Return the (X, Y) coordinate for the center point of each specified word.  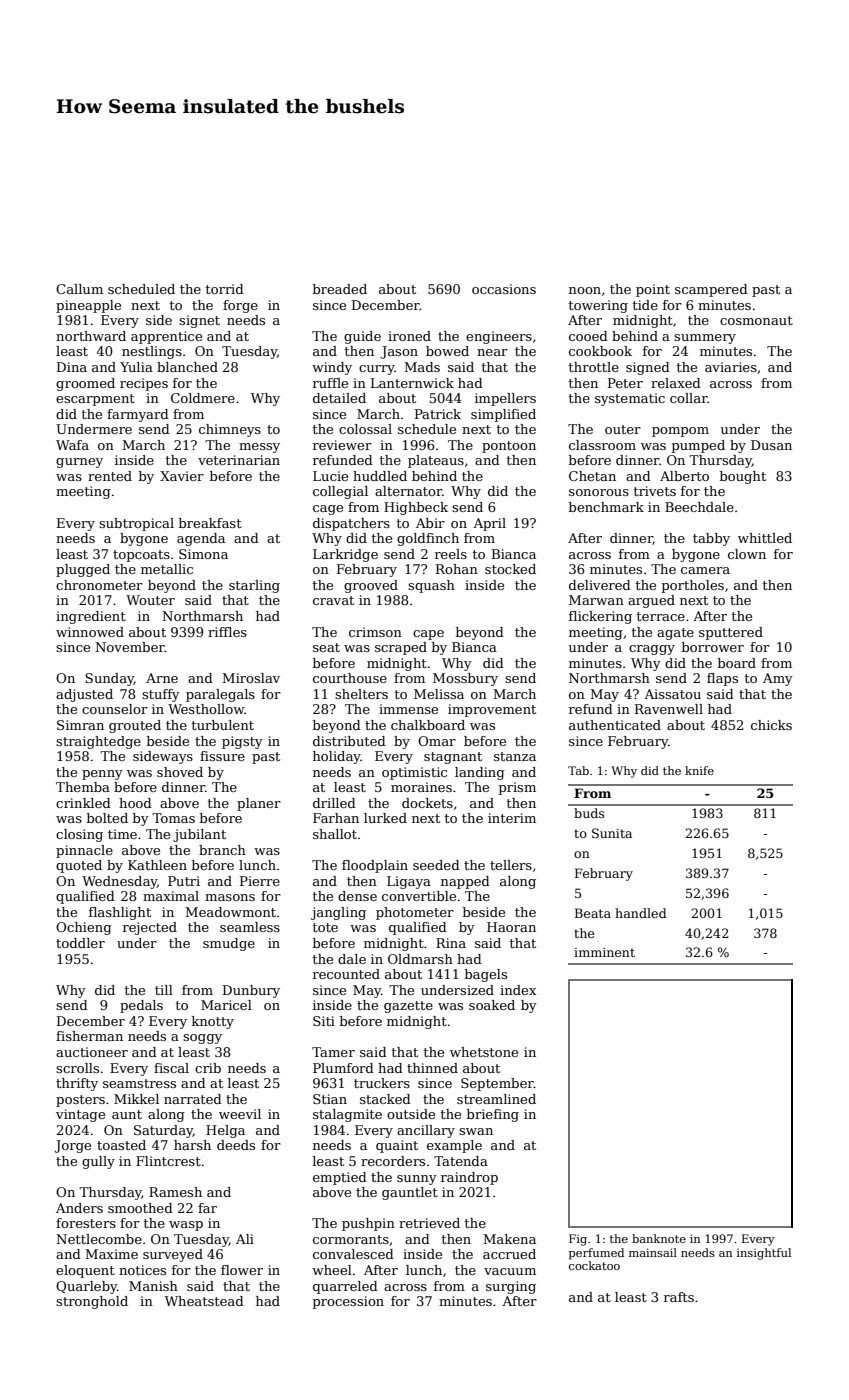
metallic (167, 569)
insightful (764, 1254)
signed (648, 368)
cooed (588, 336)
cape (428, 635)
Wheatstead (204, 1301)
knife (699, 770)
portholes (693, 586)
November (130, 647)
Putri (184, 881)
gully (98, 1162)
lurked (385, 818)
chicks (771, 725)
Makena (510, 1239)
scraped (401, 648)
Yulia (136, 367)
